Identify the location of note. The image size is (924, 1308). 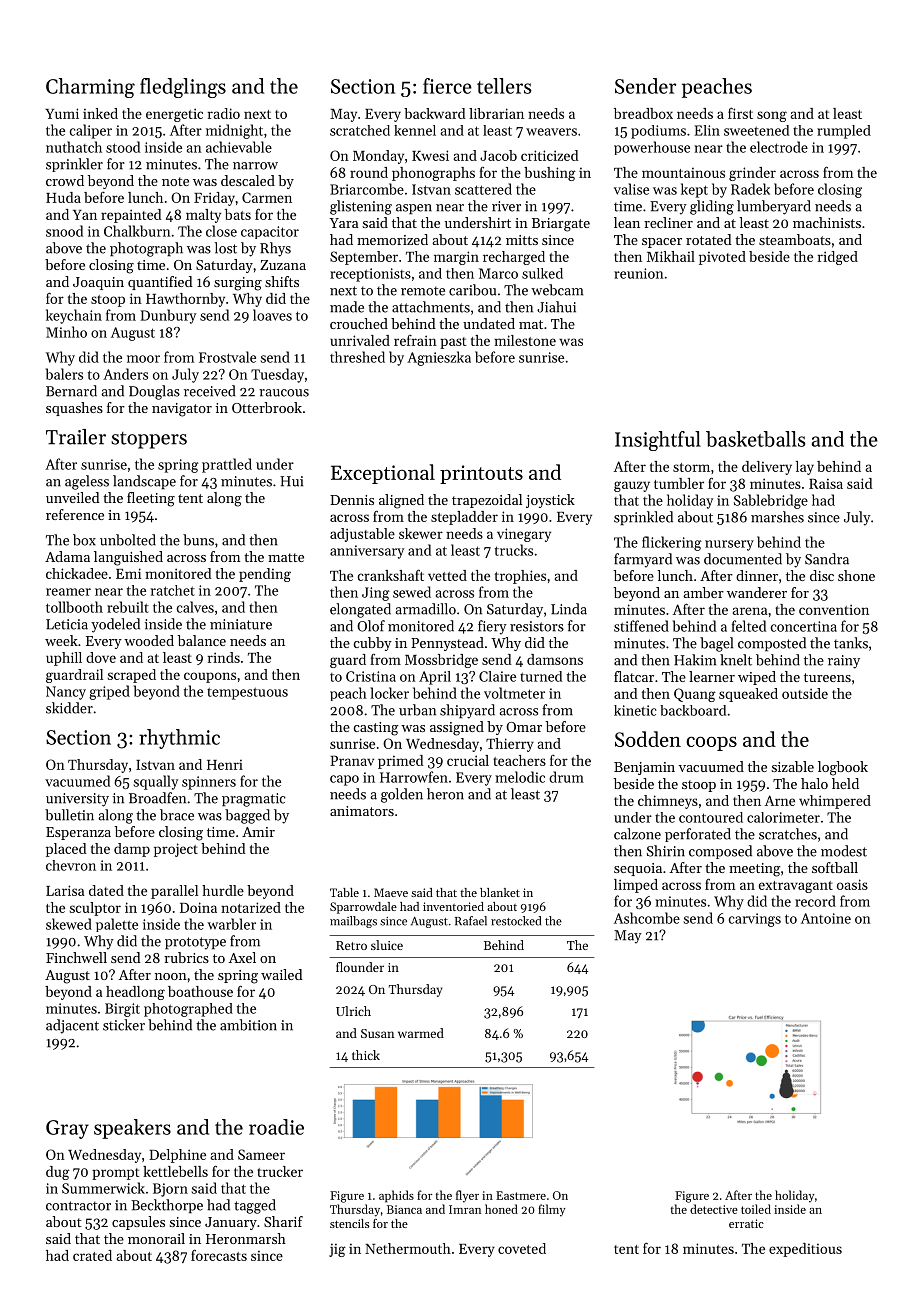
(175, 181).
